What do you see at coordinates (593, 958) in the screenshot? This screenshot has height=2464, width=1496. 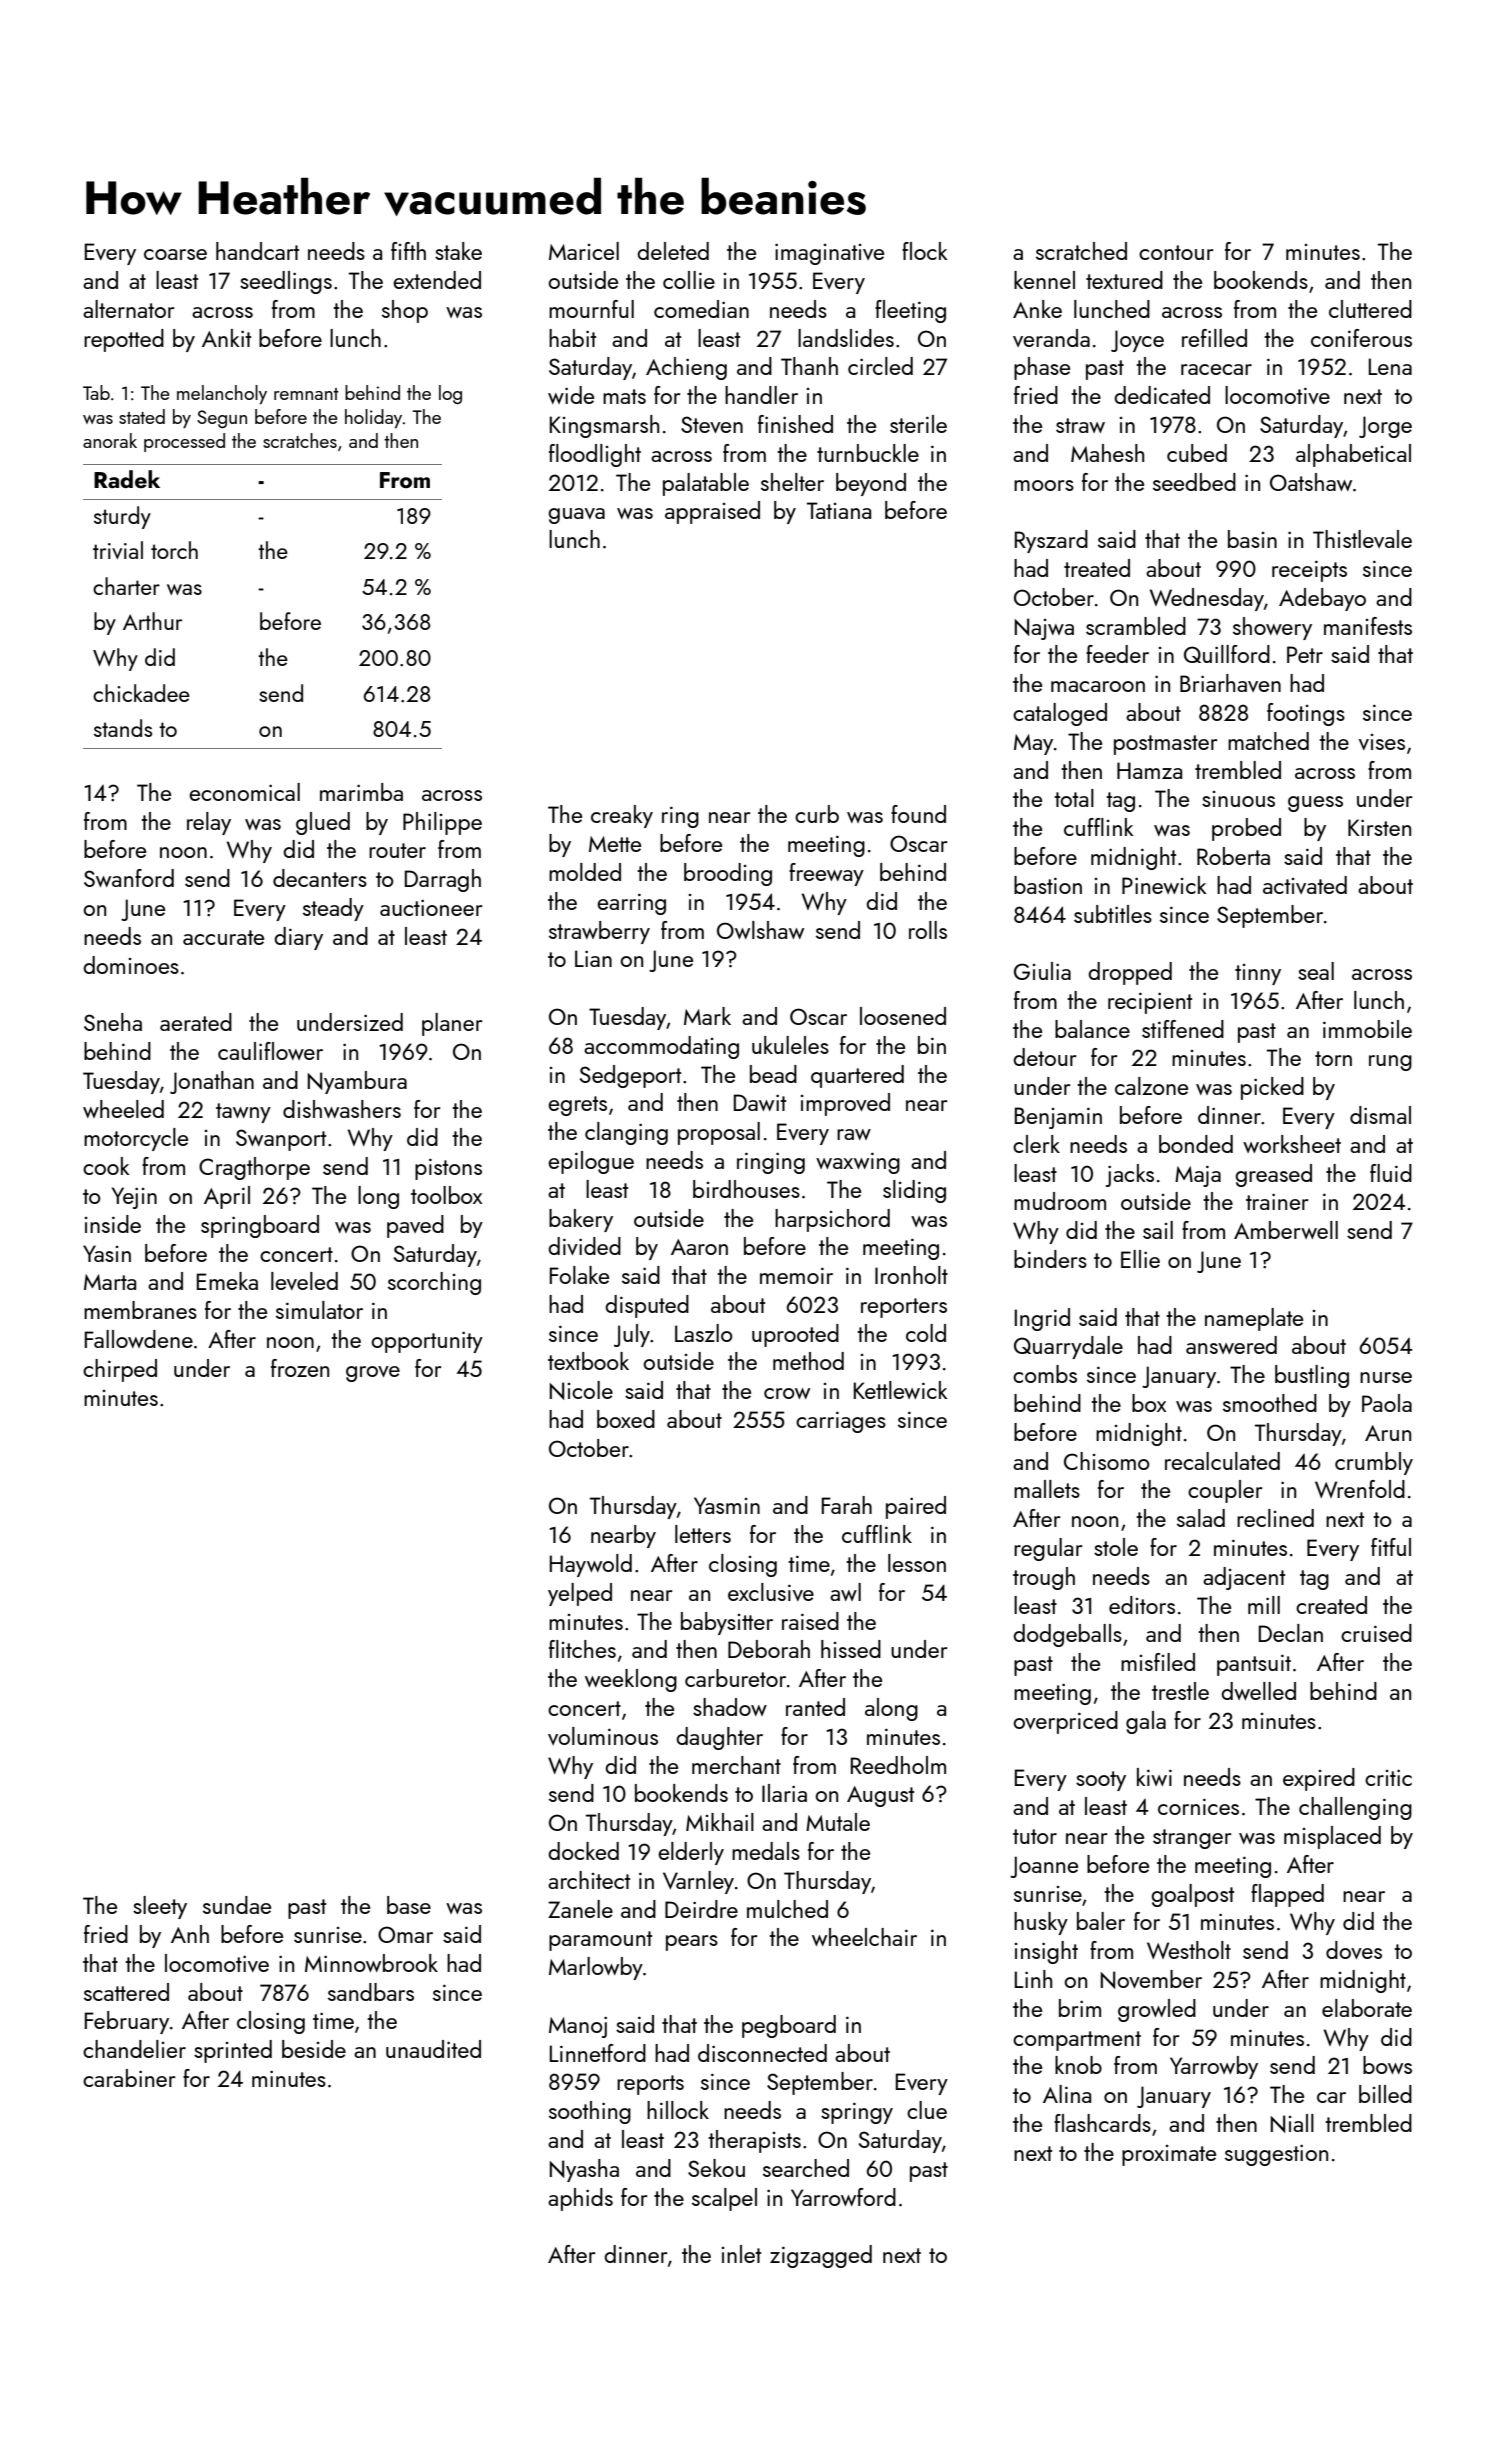 I see `Lian` at bounding box center [593, 958].
